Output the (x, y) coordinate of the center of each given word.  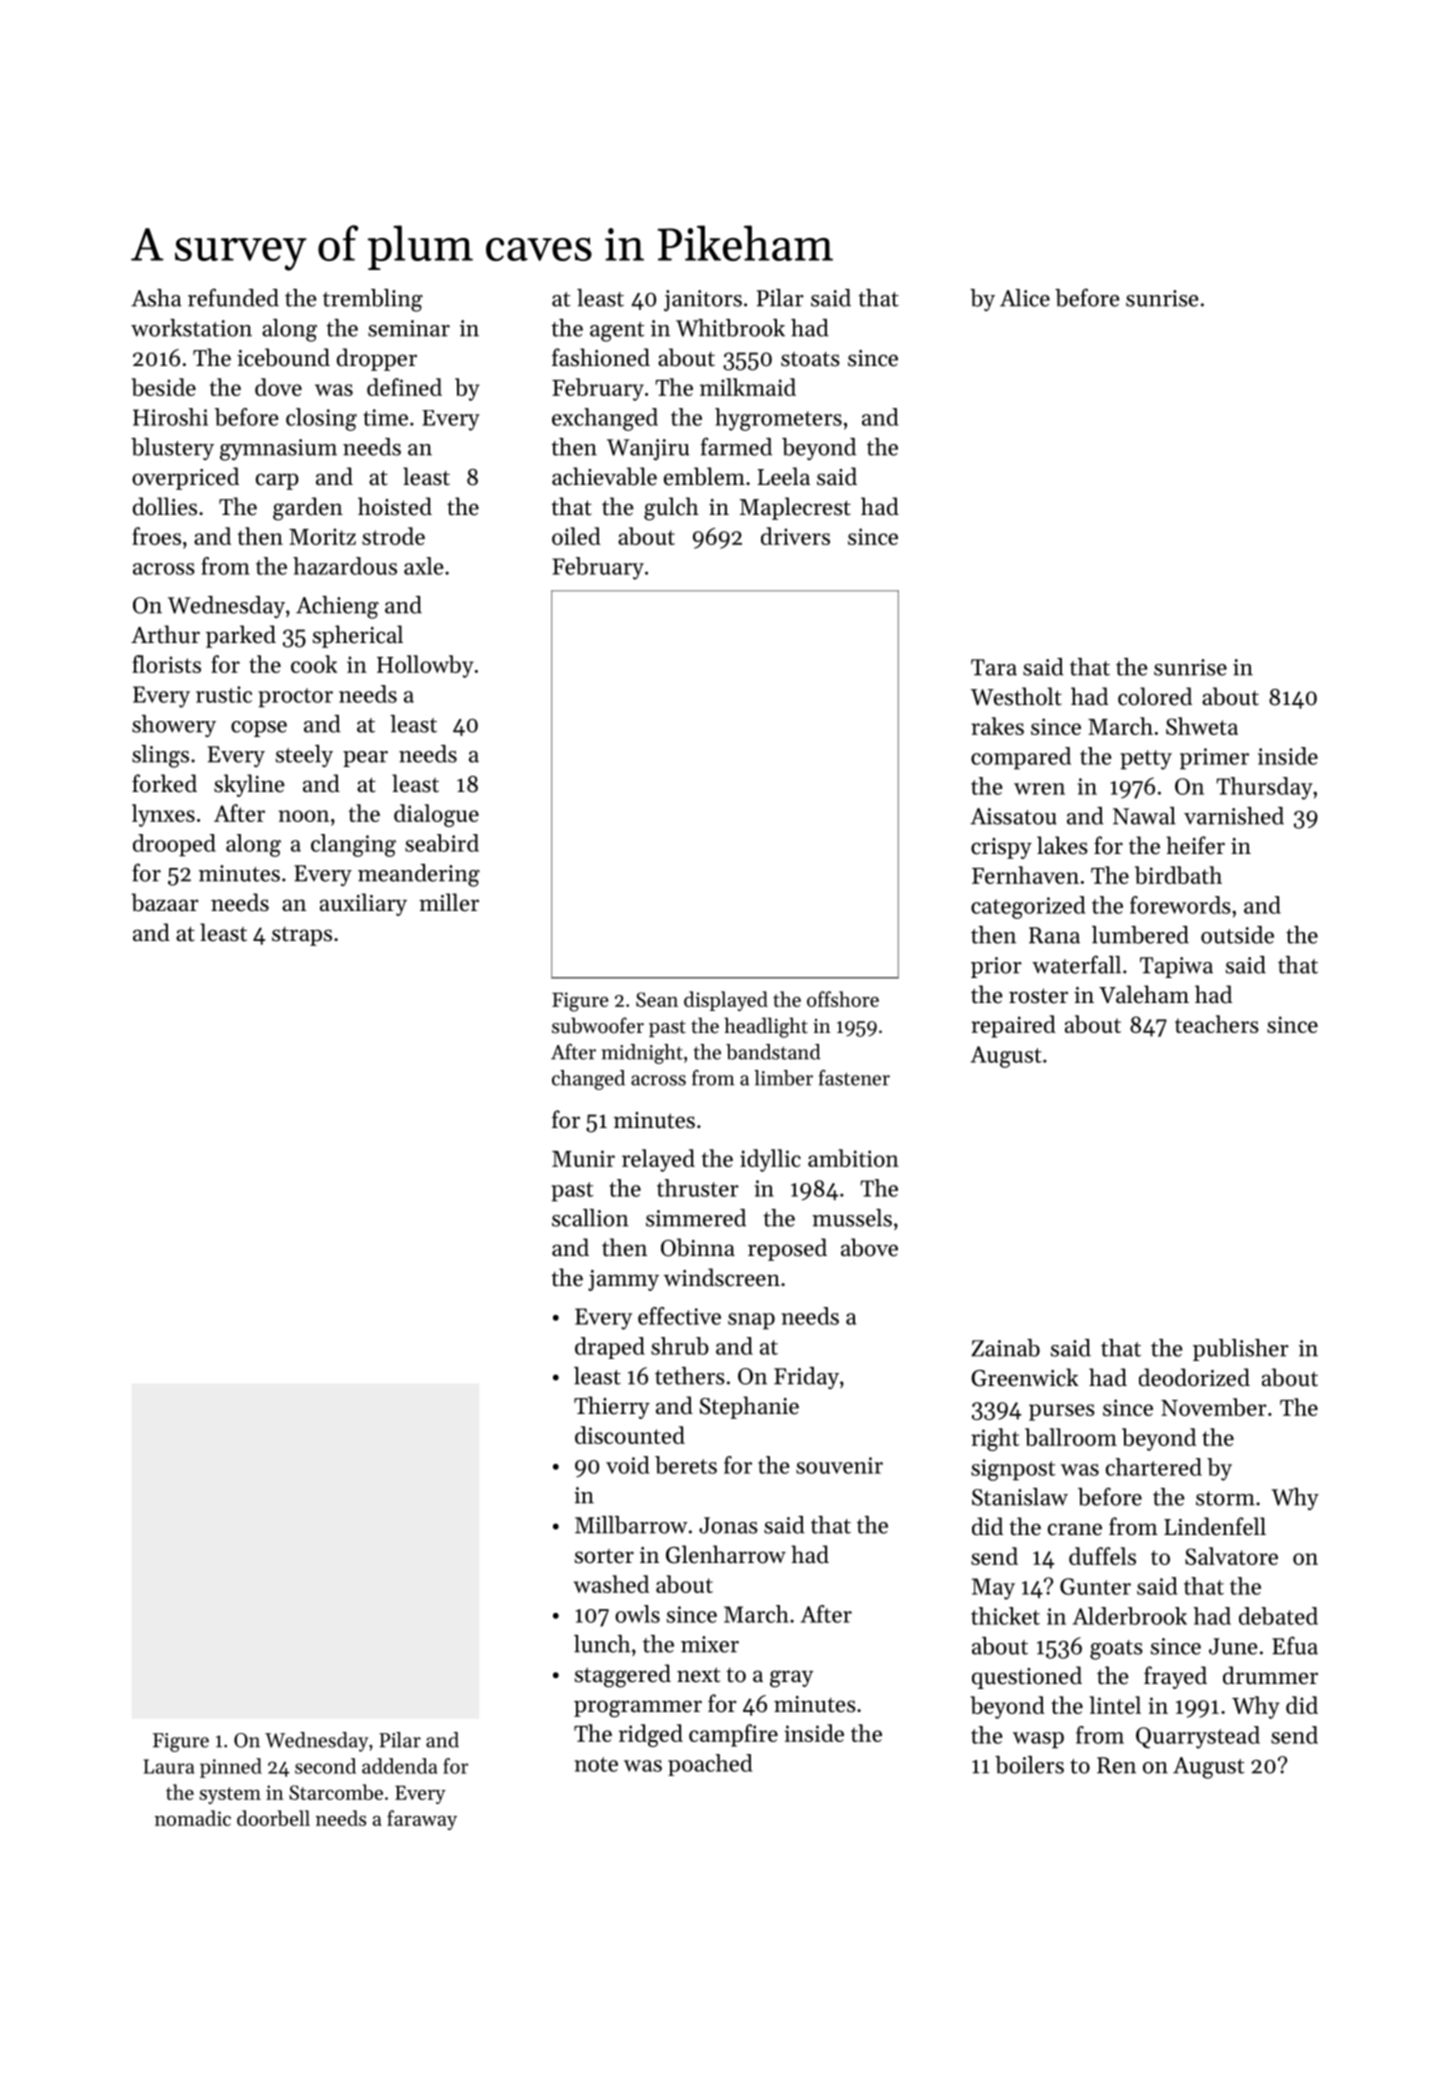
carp (277, 481)
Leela (783, 476)
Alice (1025, 298)
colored (1155, 696)
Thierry (612, 1407)
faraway (422, 1820)
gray (791, 1679)
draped (610, 1348)
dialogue (436, 815)
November (1214, 1407)
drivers (795, 536)
